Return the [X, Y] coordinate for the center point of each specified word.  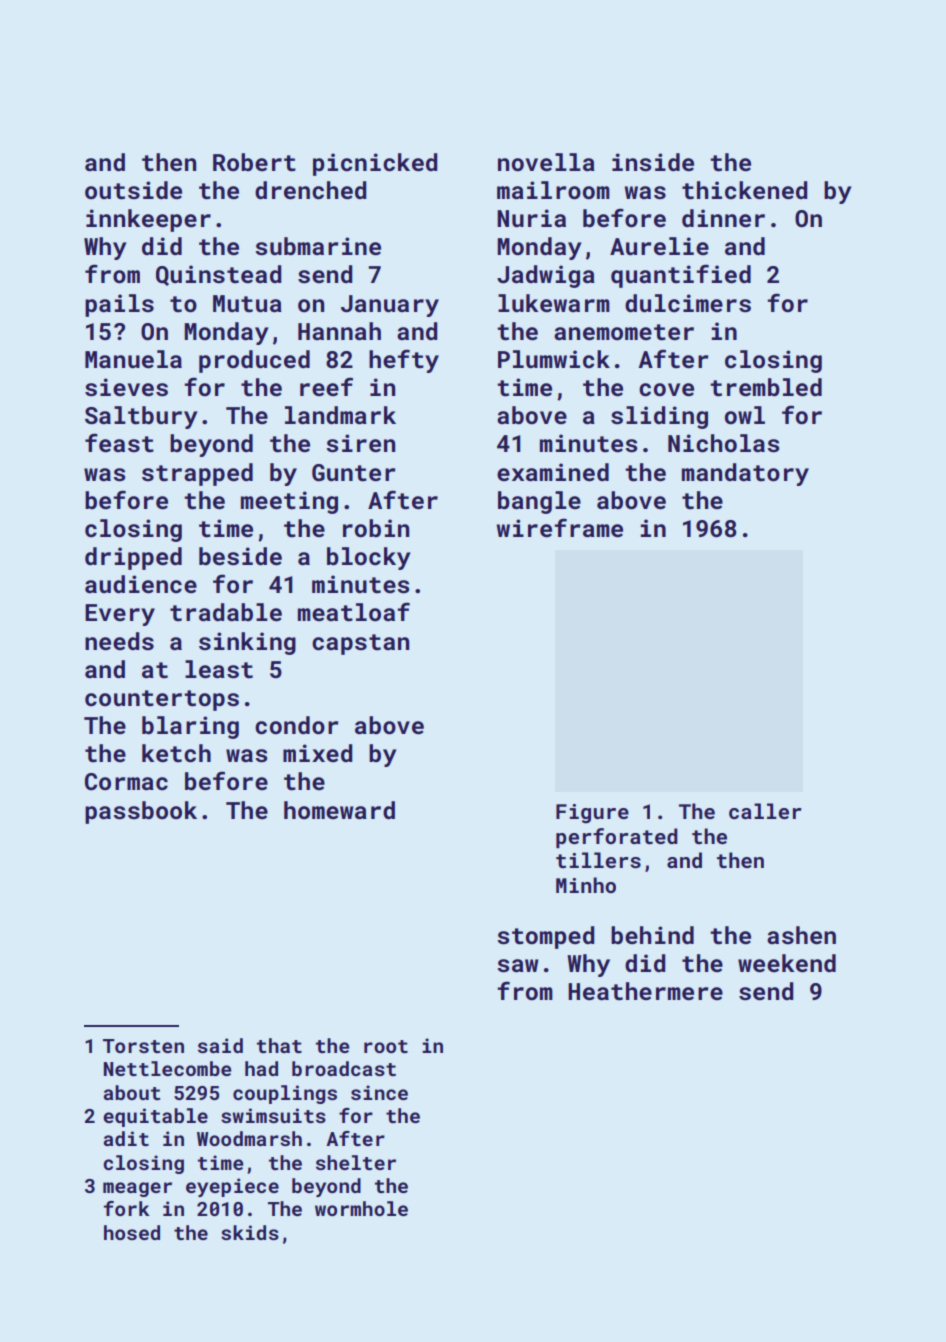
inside [653, 162]
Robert [254, 162]
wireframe [560, 527]
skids [250, 1232]
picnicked [375, 164]
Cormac [126, 782]
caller [765, 811]
